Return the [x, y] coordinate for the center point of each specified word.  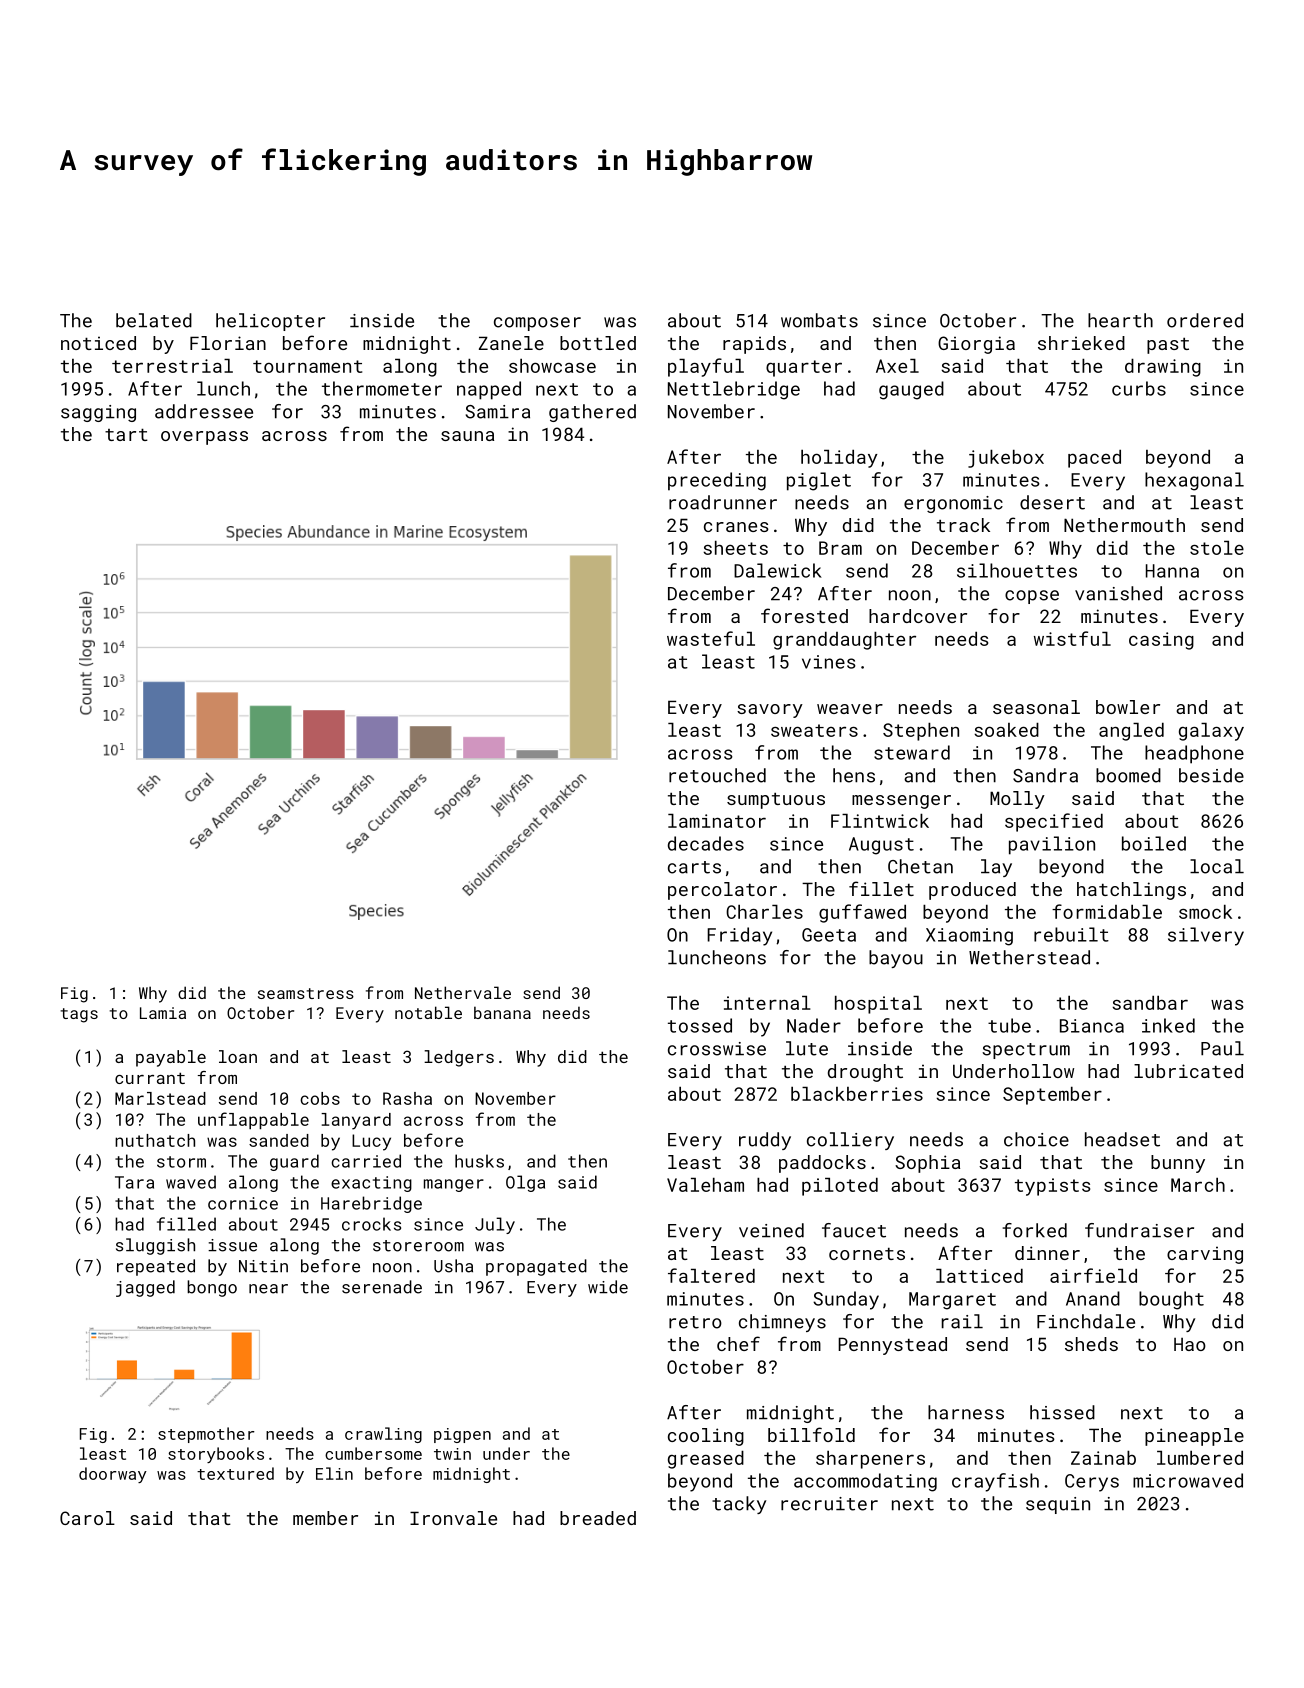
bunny [1178, 1164]
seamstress [306, 993]
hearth [1120, 320]
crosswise [717, 1049]
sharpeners [870, 1460]
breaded [598, 1518]
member [325, 1518]
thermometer [382, 388]
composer [537, 324]
